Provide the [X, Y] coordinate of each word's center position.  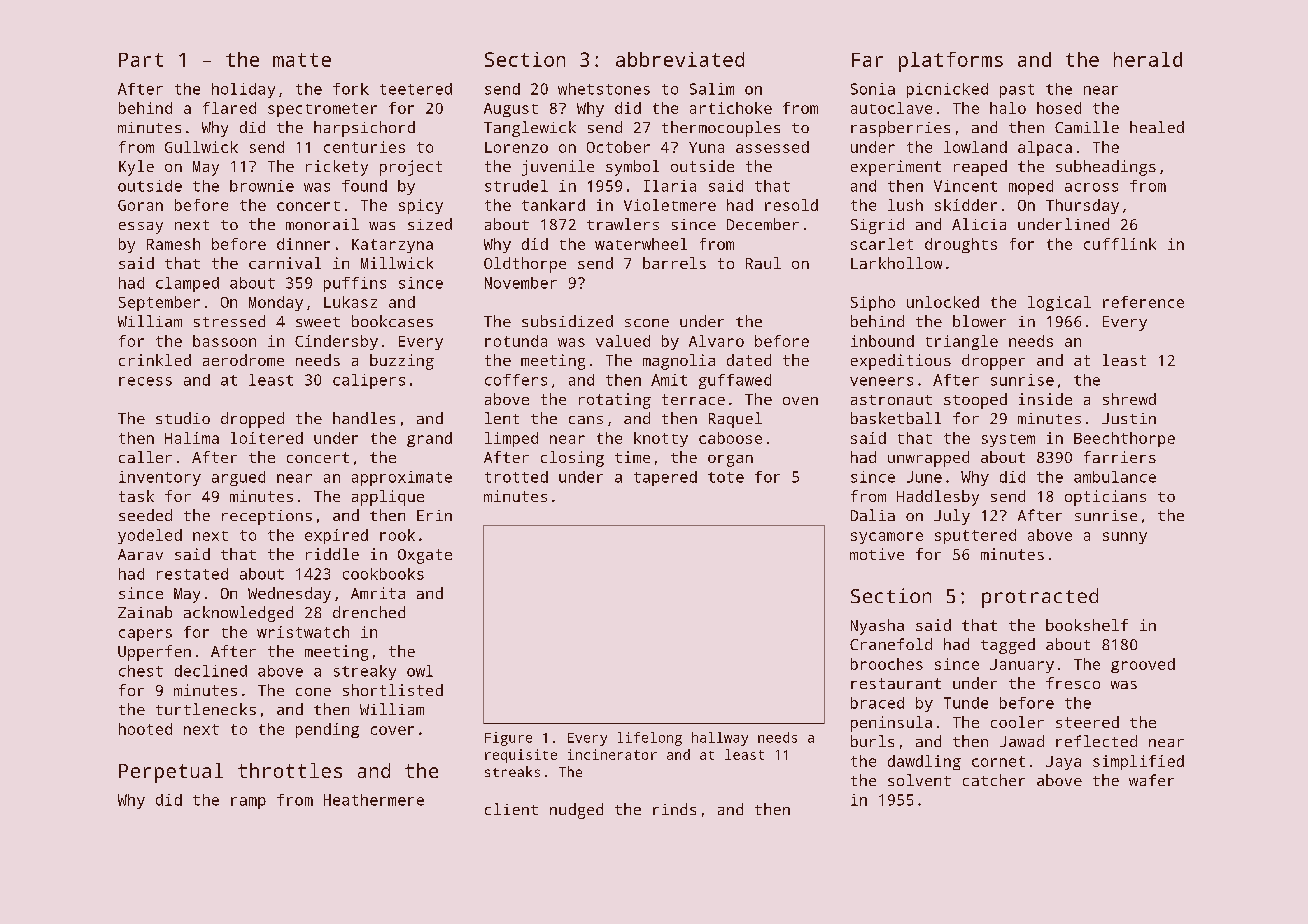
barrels [674, 263]
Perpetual [171, 773]
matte [302, 60]
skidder [966, 205]
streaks [512, 771]
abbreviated [680, 59]
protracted [1040, 598]
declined [211, 671]
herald [1148, 59]
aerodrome [243, 360]
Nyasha [877, 627]
